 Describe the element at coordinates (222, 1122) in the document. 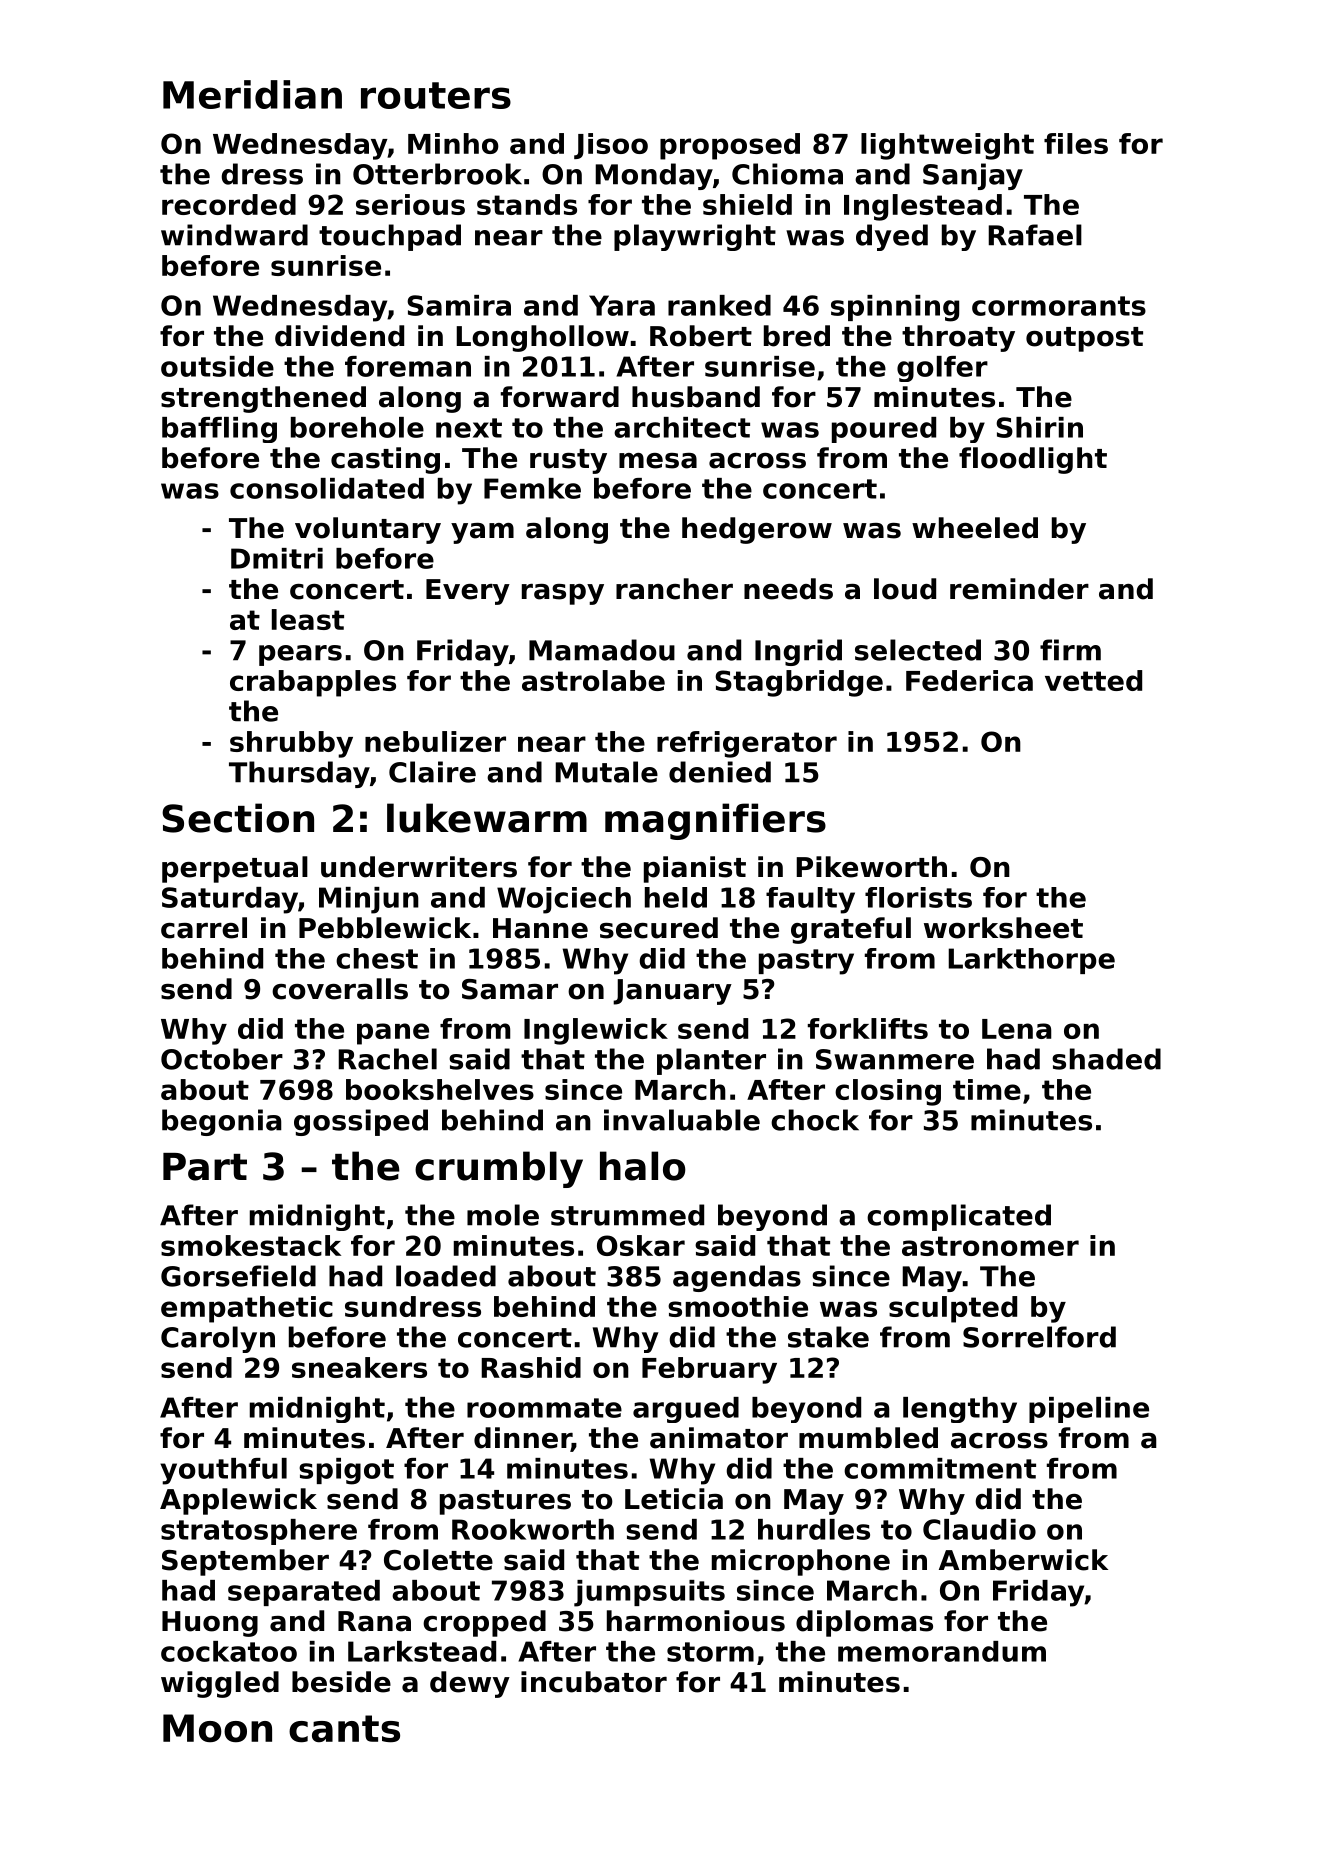

I see `begonia` at that location.
